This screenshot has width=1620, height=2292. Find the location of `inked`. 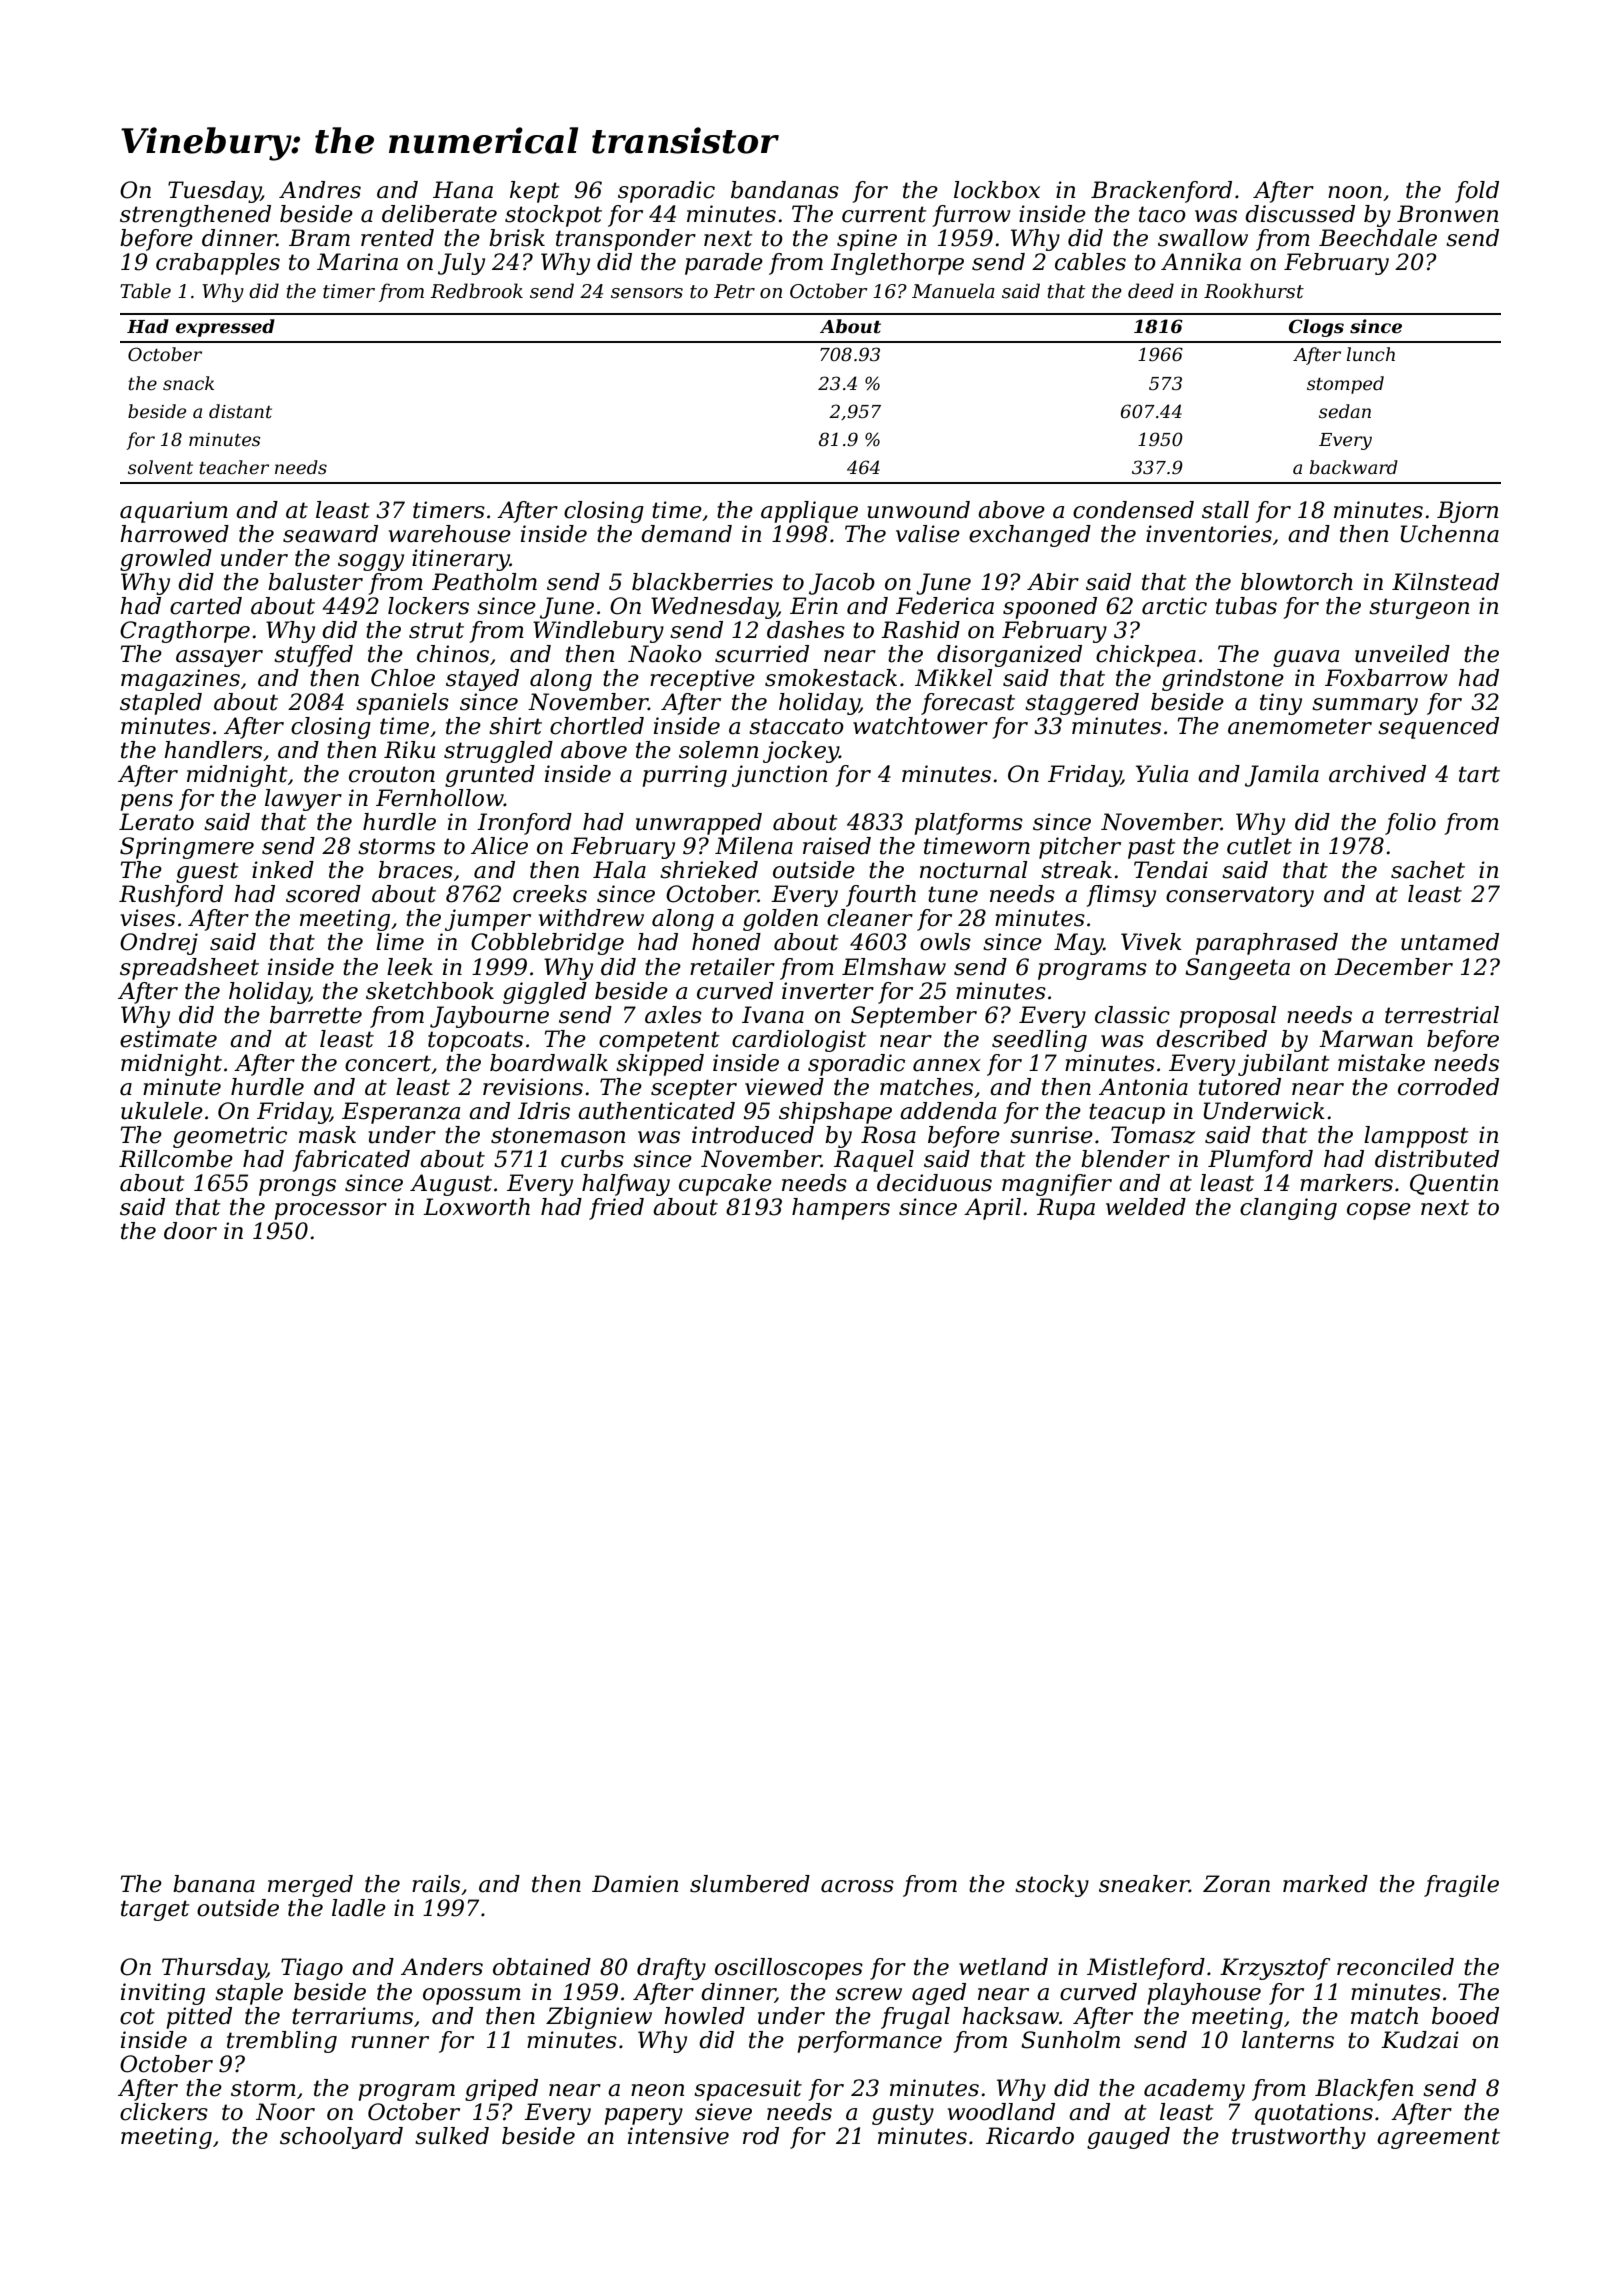

inked is located at coordinates (283, 870).
